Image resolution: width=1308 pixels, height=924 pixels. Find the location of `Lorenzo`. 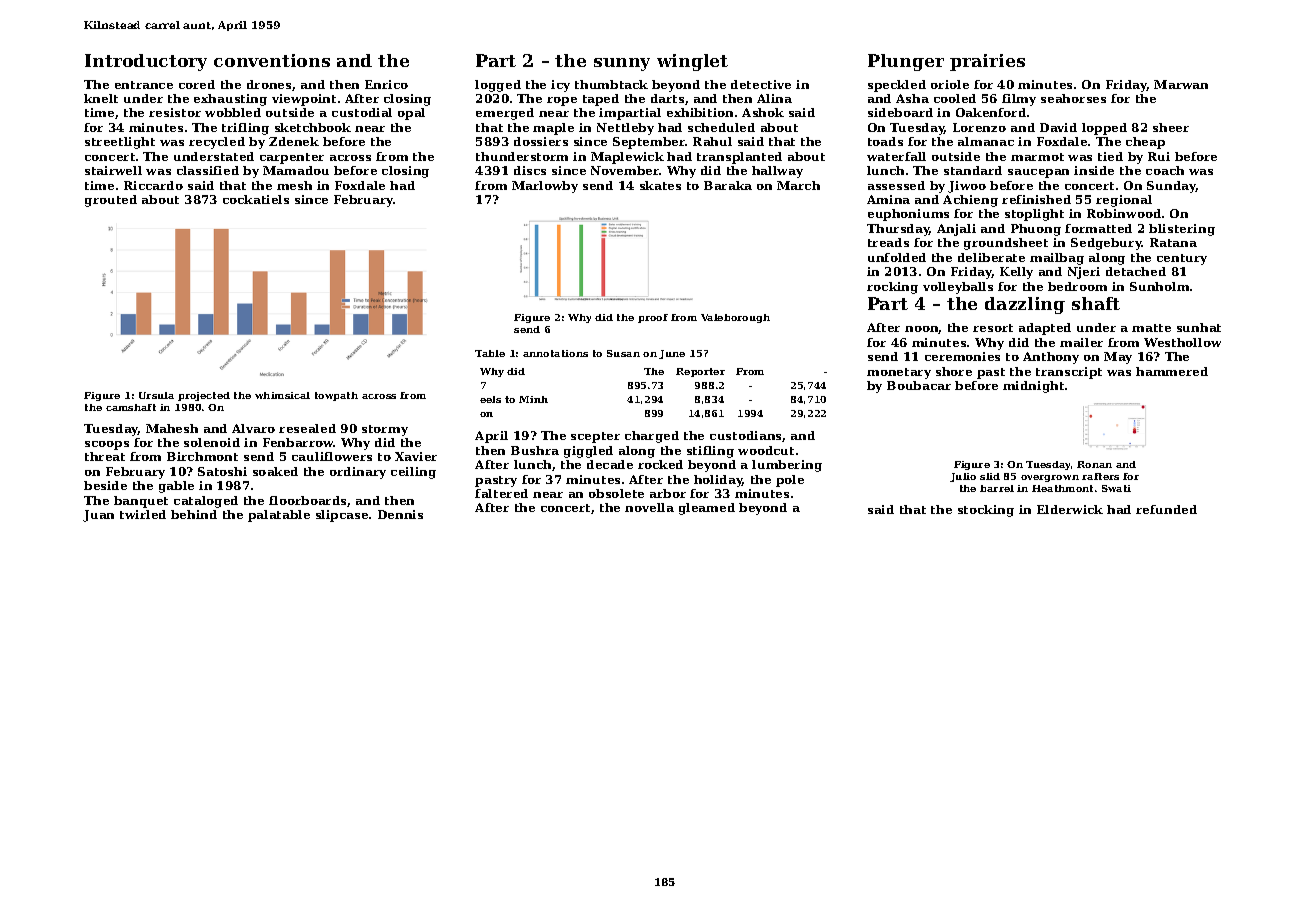

Lorenzo is located at coordinates (979, 127).
